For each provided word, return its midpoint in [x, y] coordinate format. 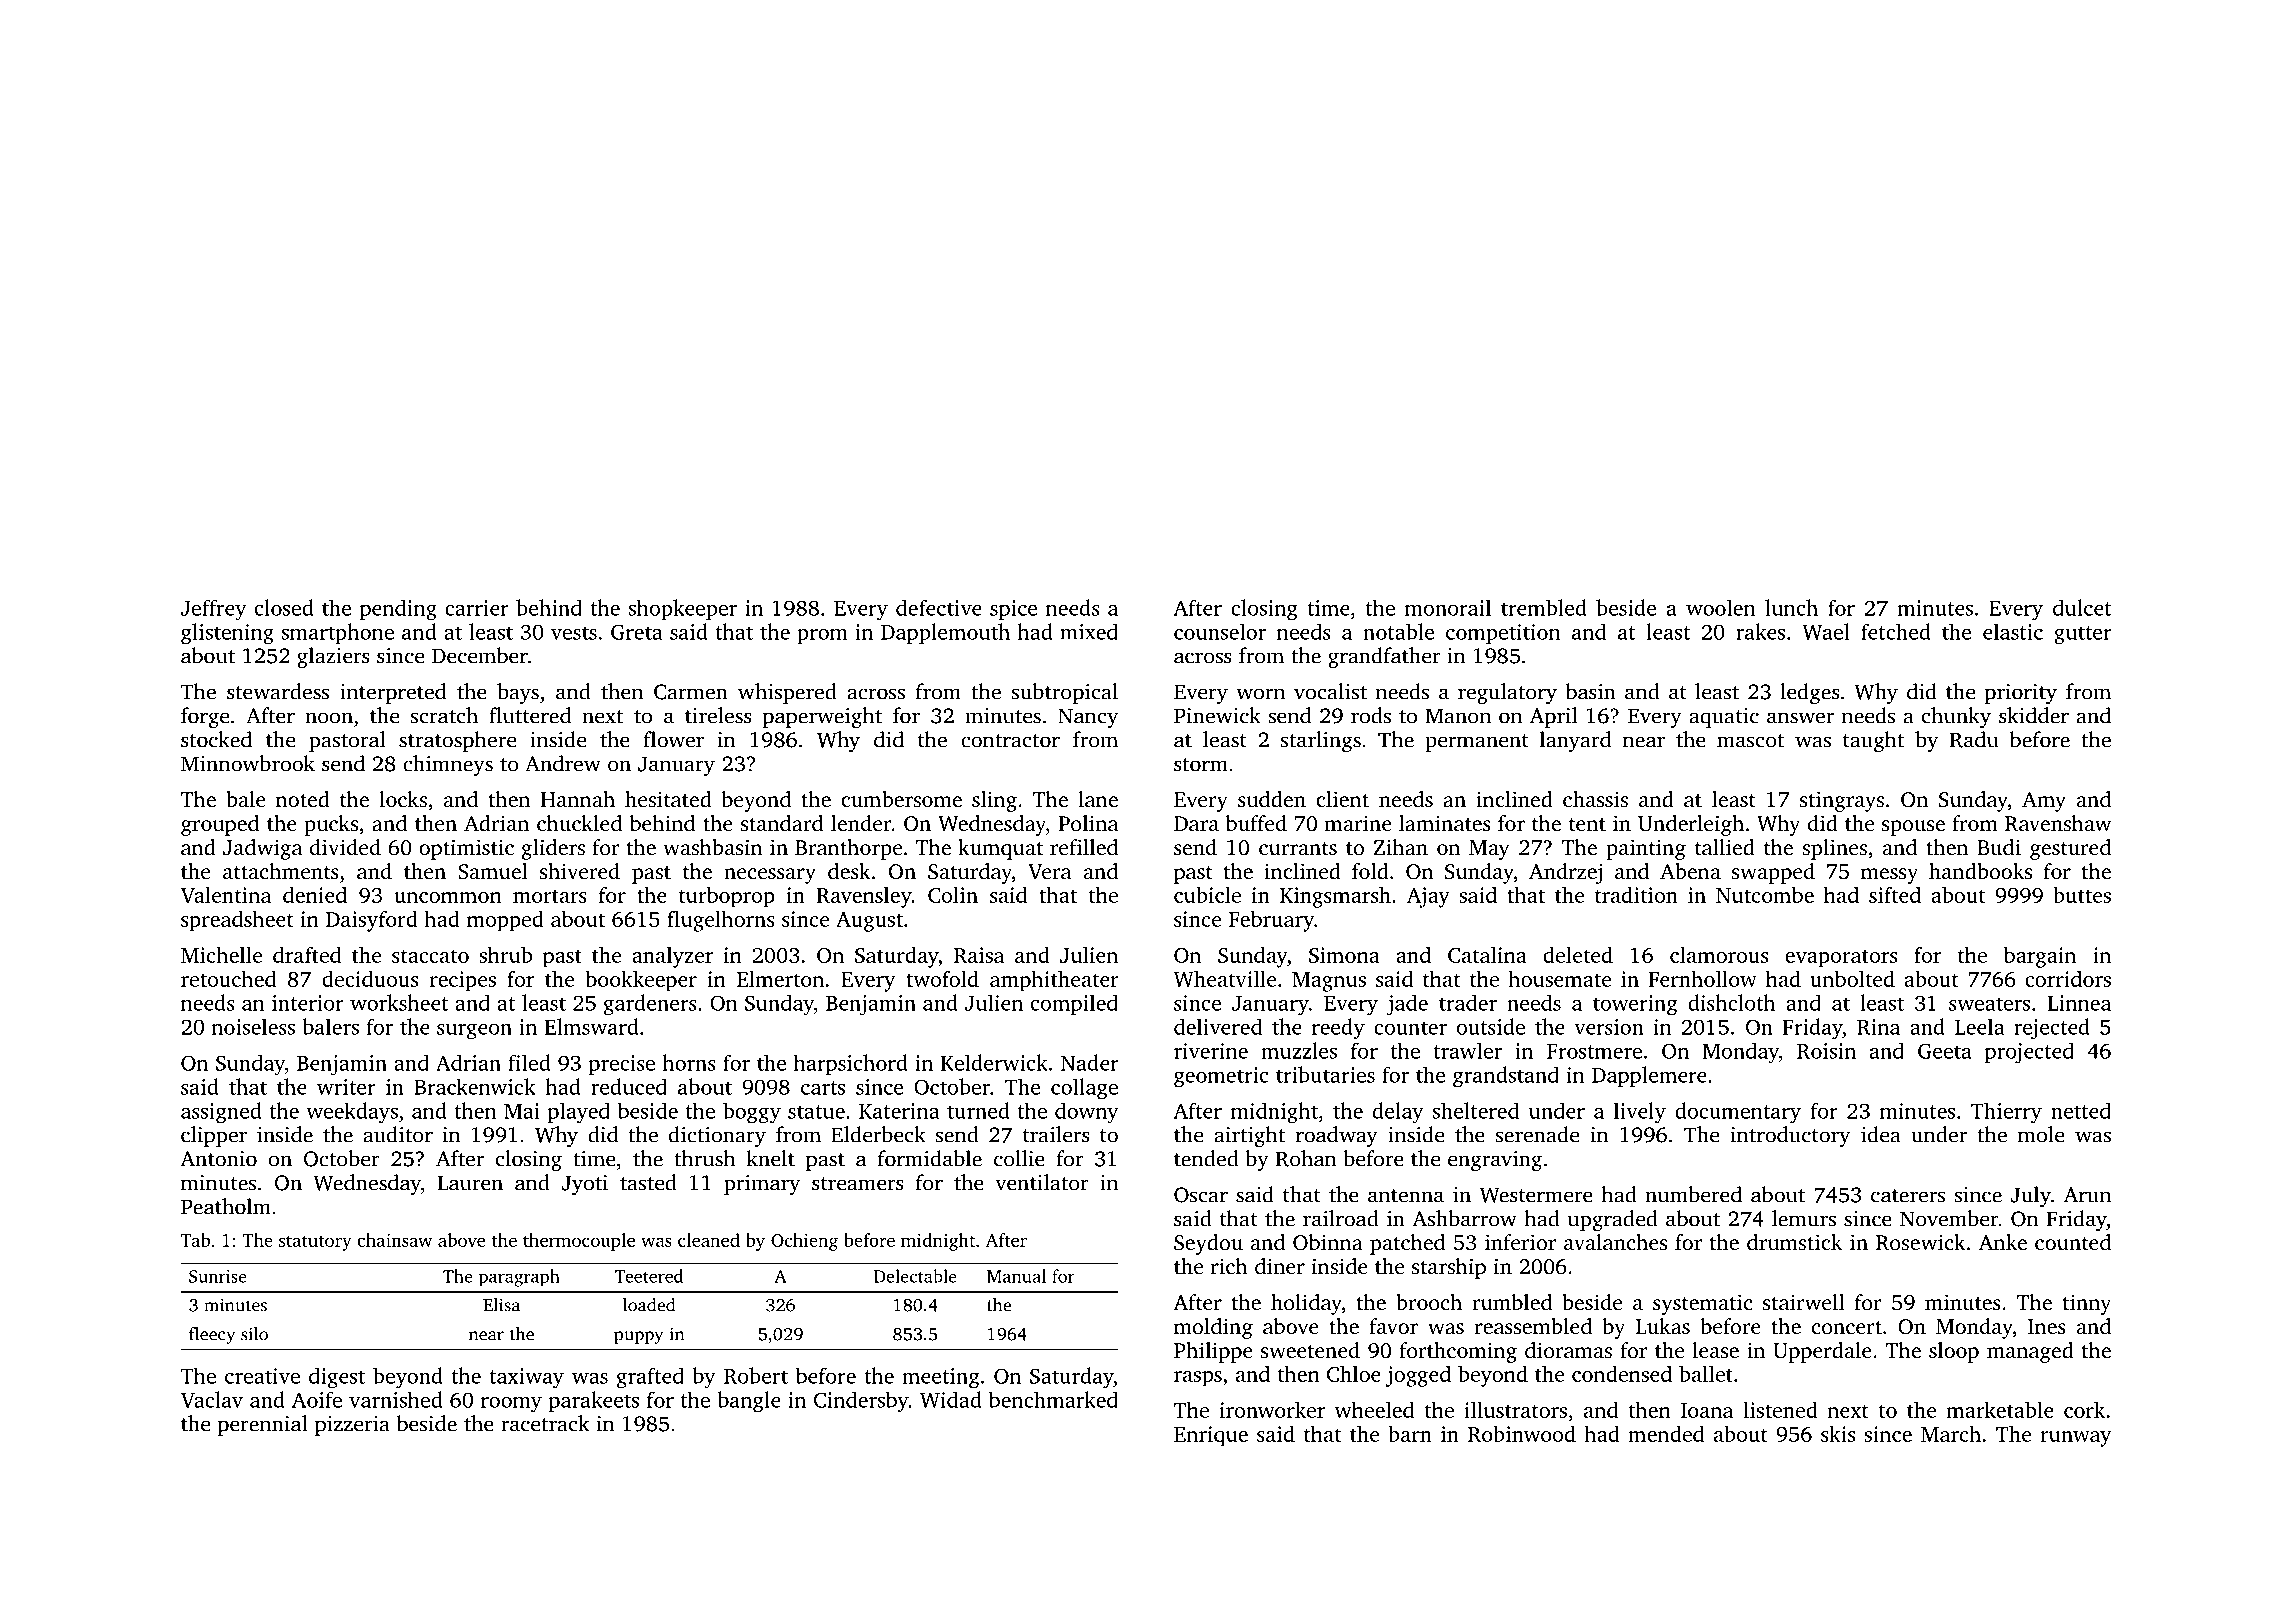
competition [1503, 634]
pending [398, 610]
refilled [1084, 847]
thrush [704, 1158]
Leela [1979, 1026]
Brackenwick [474, 1086]
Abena [1690, 871]
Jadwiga [262, 849]
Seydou [1208, 1244]
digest [337, 1378]
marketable [2000, 1409]
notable [1398, 631]
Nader [1090, 1062]
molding [1213, 1328]
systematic [1703, 1304]
